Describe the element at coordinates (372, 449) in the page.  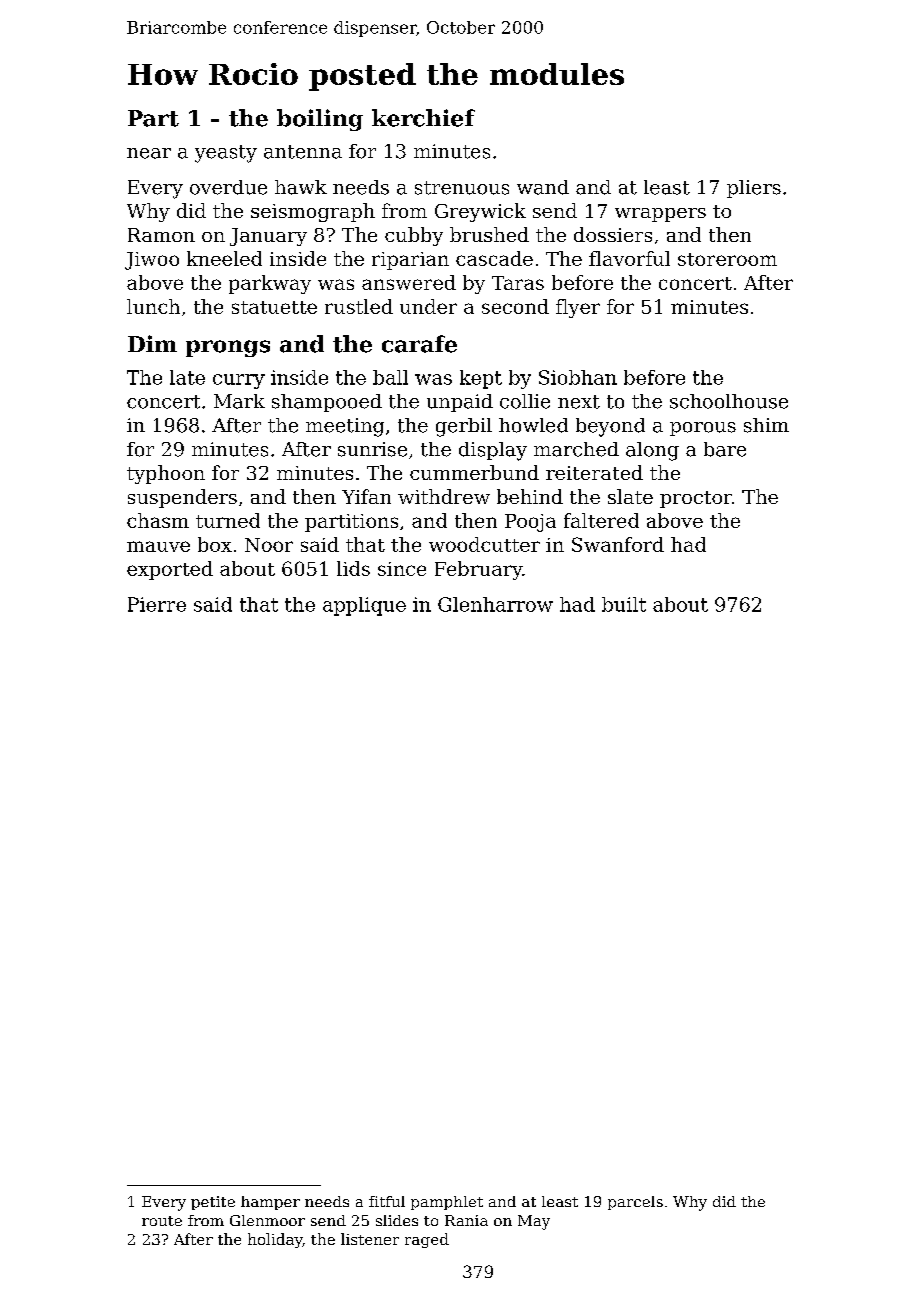
I see `sunrise` at that location.
